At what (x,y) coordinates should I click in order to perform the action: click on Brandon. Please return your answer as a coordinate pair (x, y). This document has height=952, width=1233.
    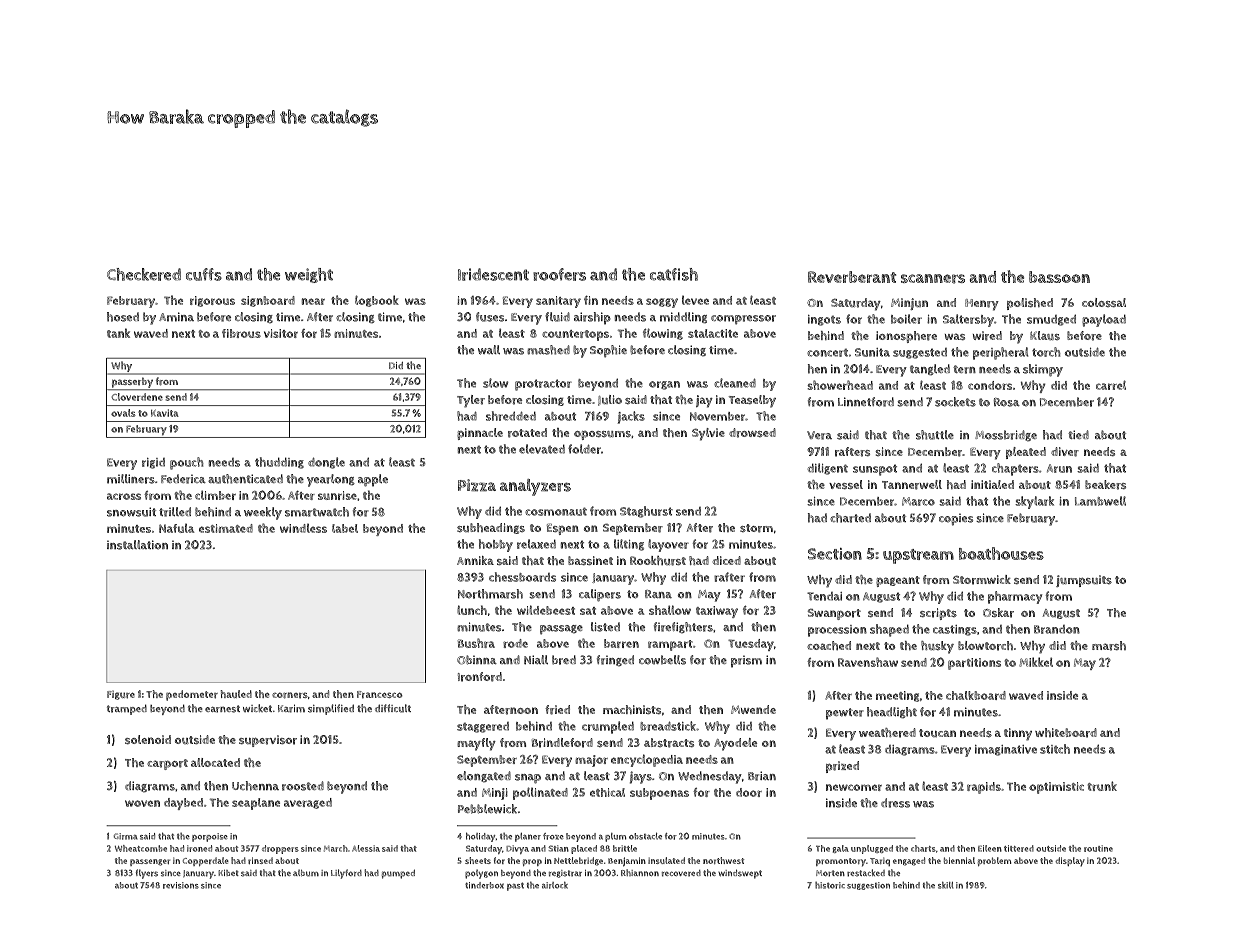
    Looking at the image, I should click on (1057, 629).
